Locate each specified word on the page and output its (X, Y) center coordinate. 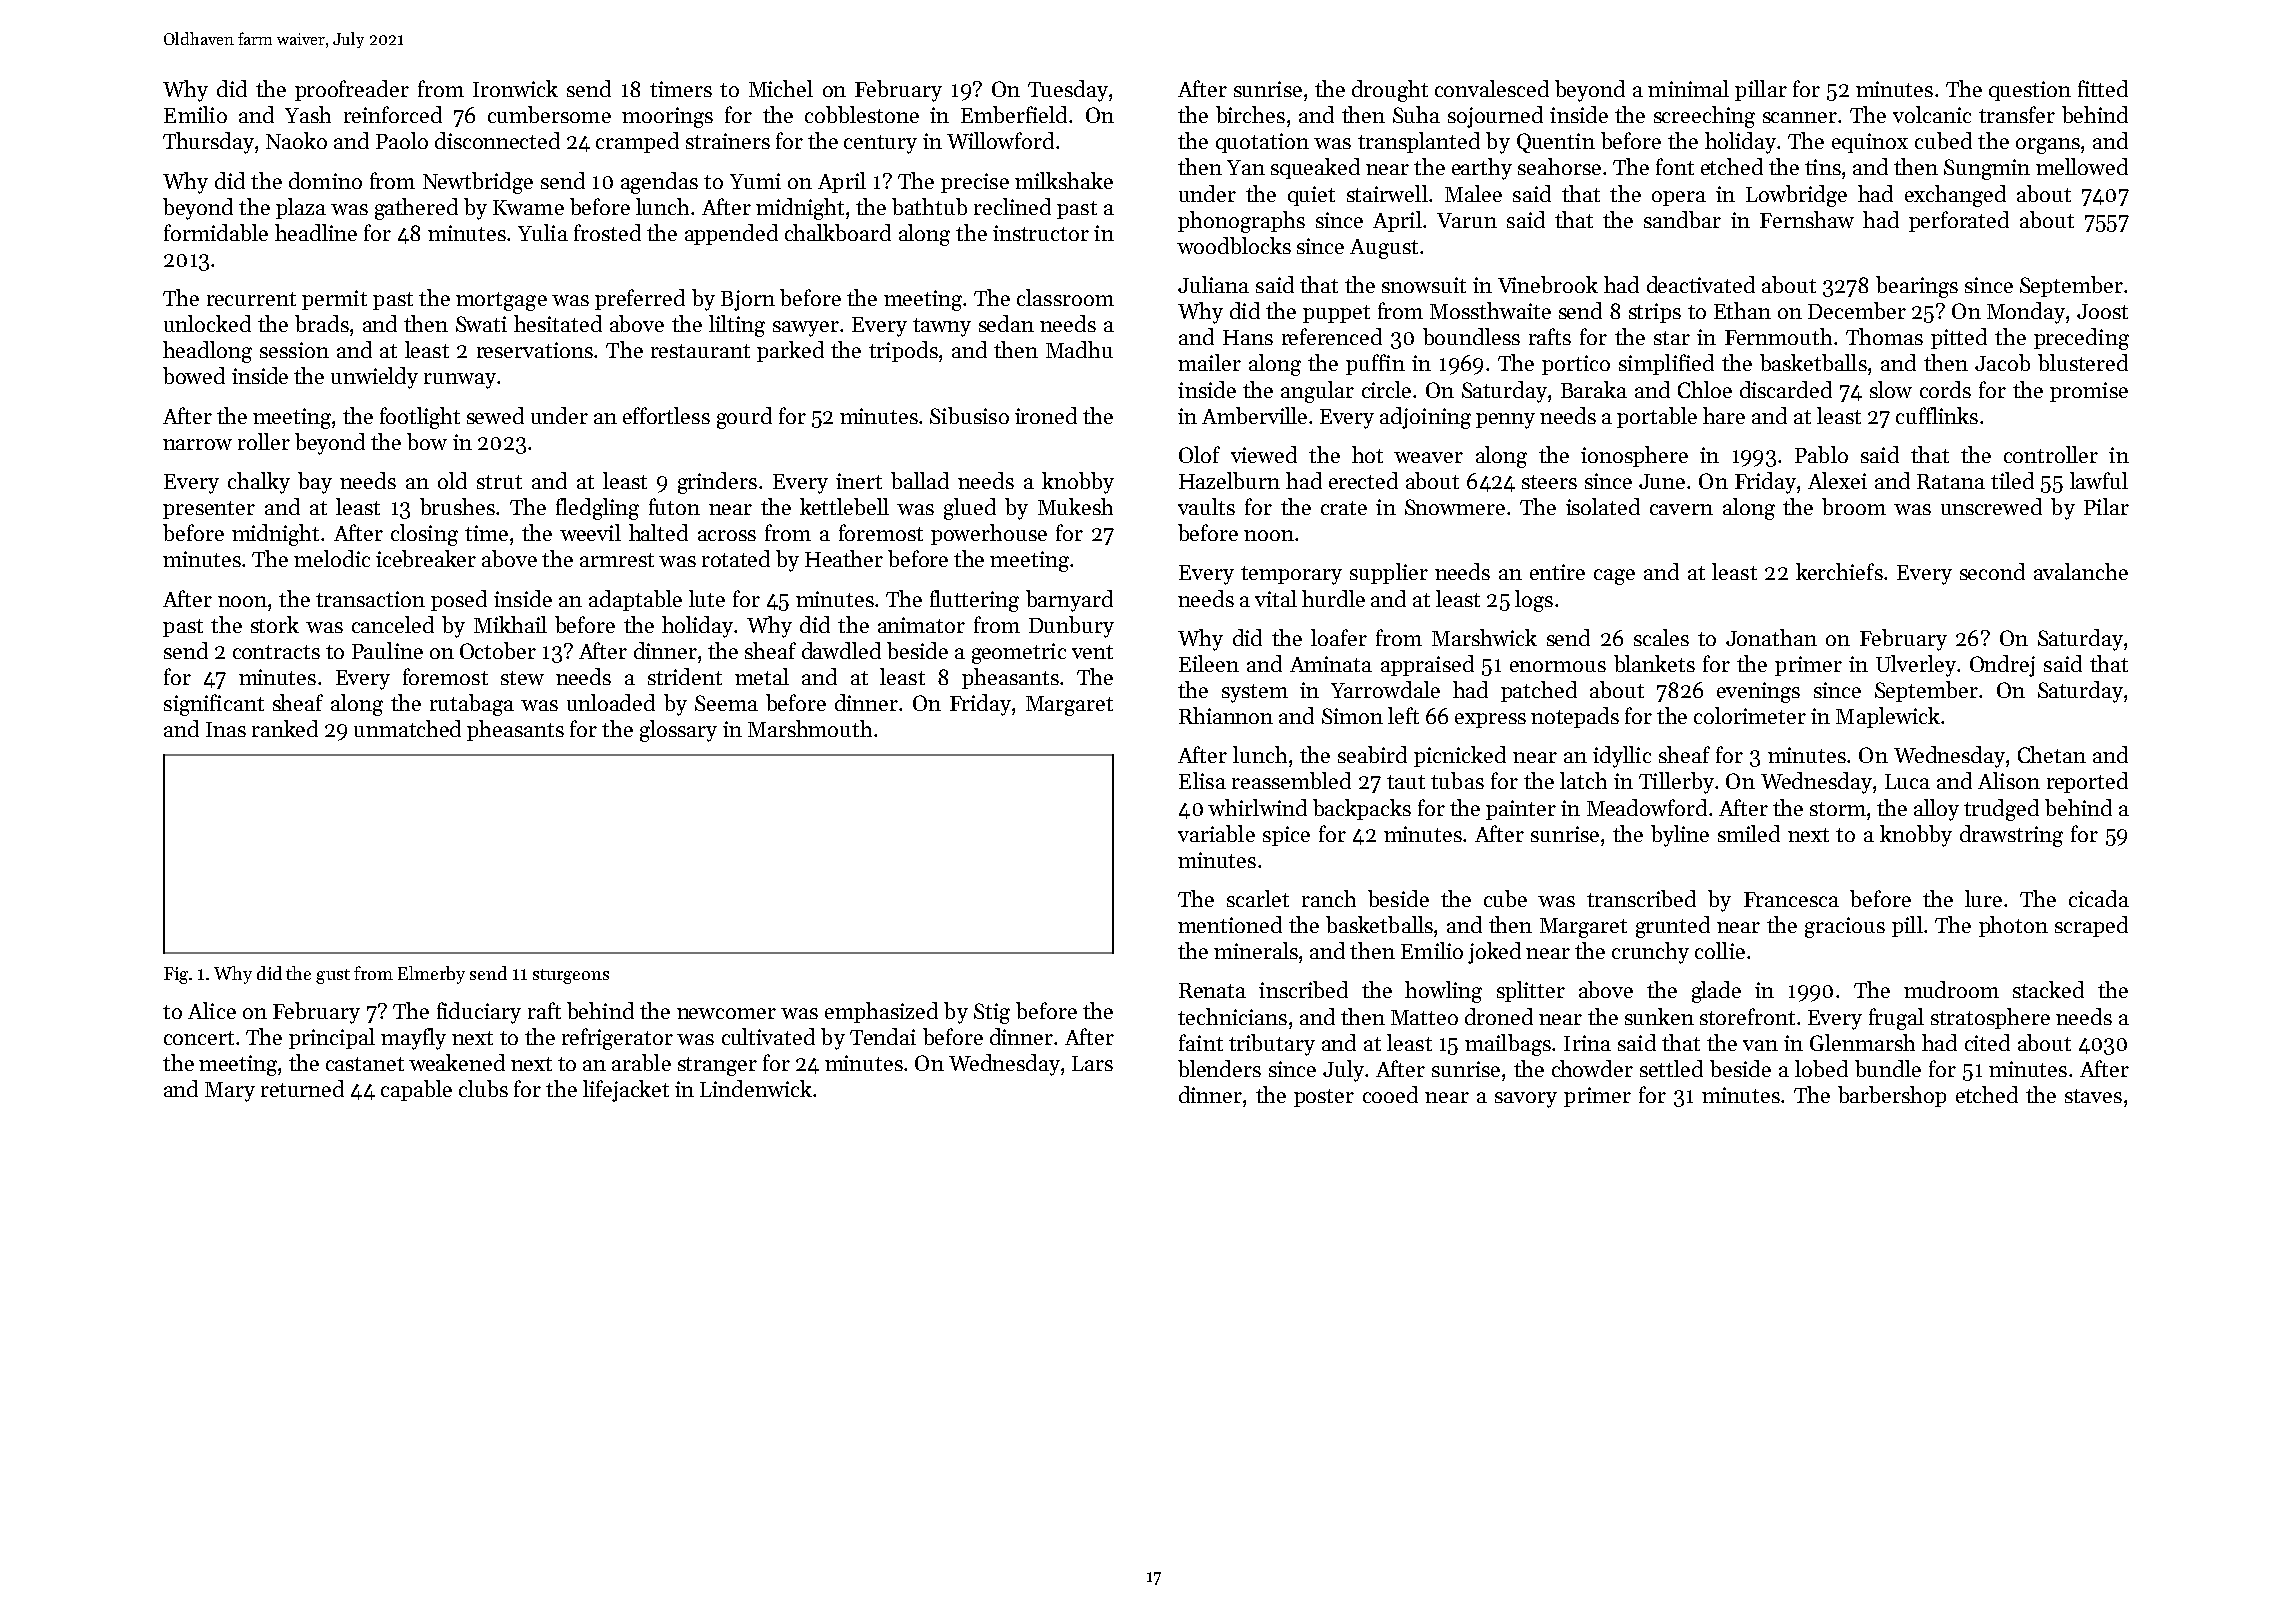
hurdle (1333, 598)
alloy (1936, 810)
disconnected (497, 140)
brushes (457, 506)
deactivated (1701, 284)
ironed (1046, 415)
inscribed (1303, 989)
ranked (285, 728)
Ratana (1951, 481)
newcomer (726, 1013)
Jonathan (1771, 637)
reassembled (1291, 780)
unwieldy (374, 378)
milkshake (1064, 180)
